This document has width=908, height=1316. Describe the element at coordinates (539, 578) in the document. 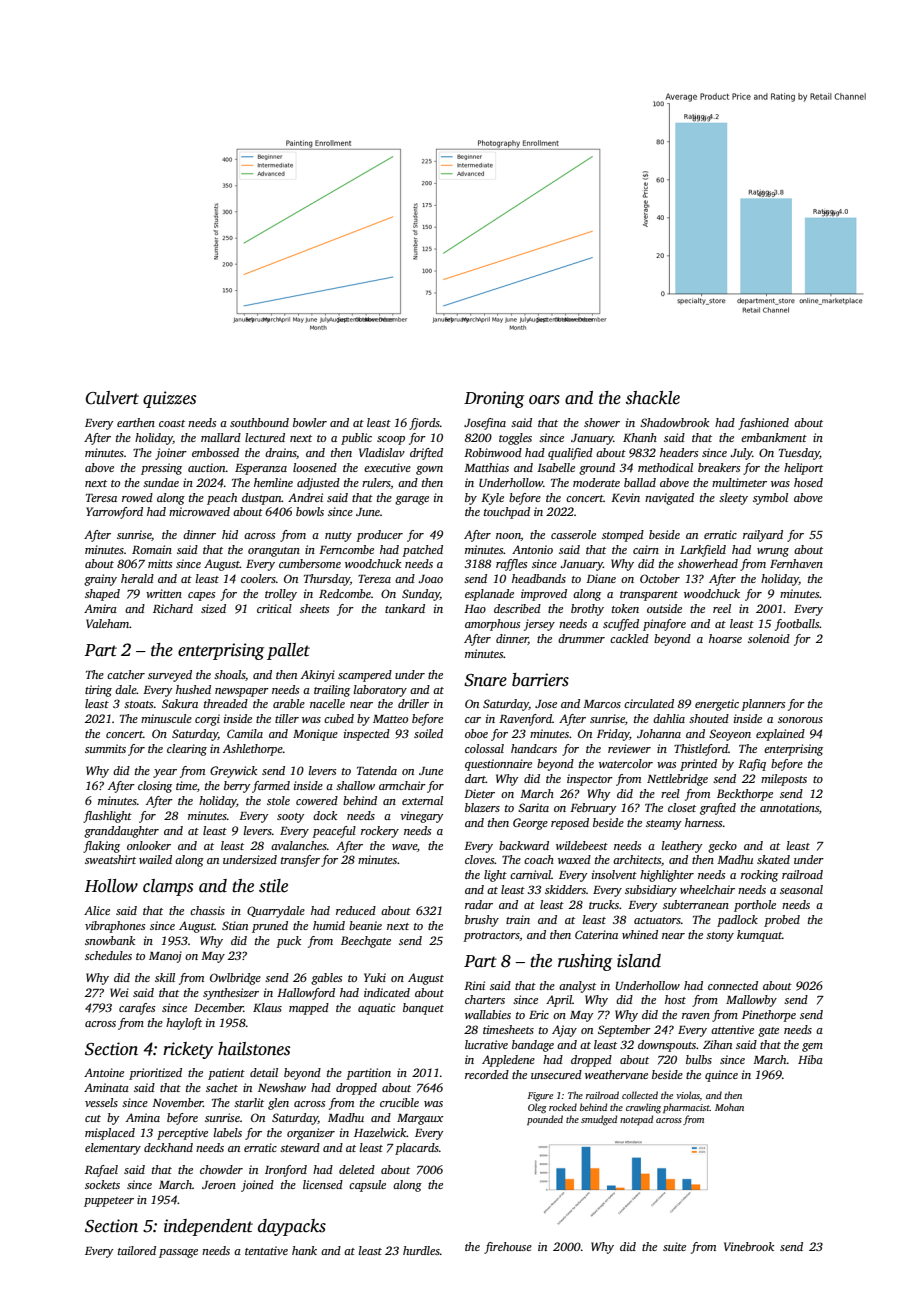

I see `headbands` at that location.
